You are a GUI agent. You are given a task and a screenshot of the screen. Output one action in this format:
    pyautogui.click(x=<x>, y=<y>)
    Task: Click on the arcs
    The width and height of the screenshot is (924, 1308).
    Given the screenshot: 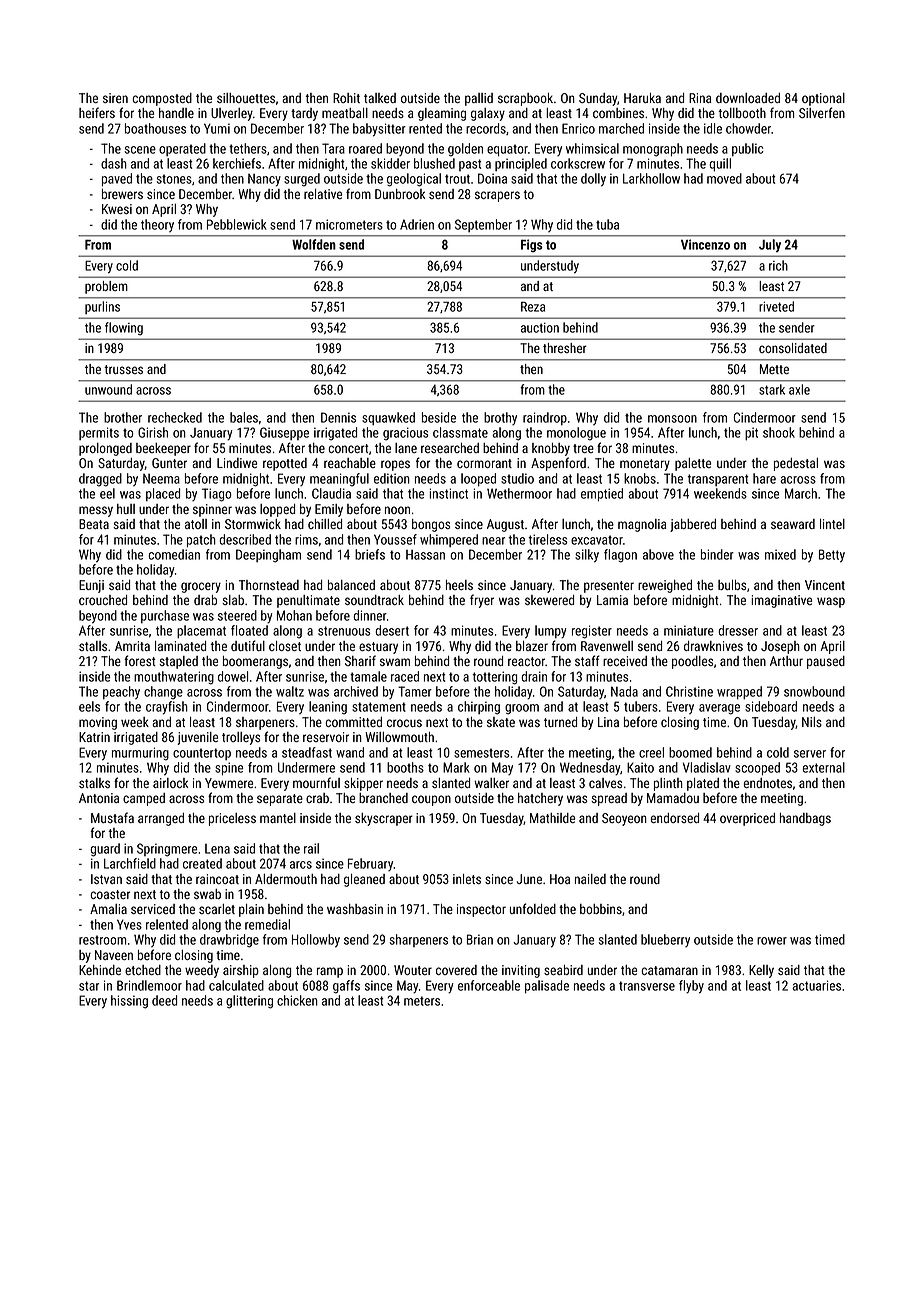 What is the action you would take?
    pyautogui.click(x=301, y=865)
